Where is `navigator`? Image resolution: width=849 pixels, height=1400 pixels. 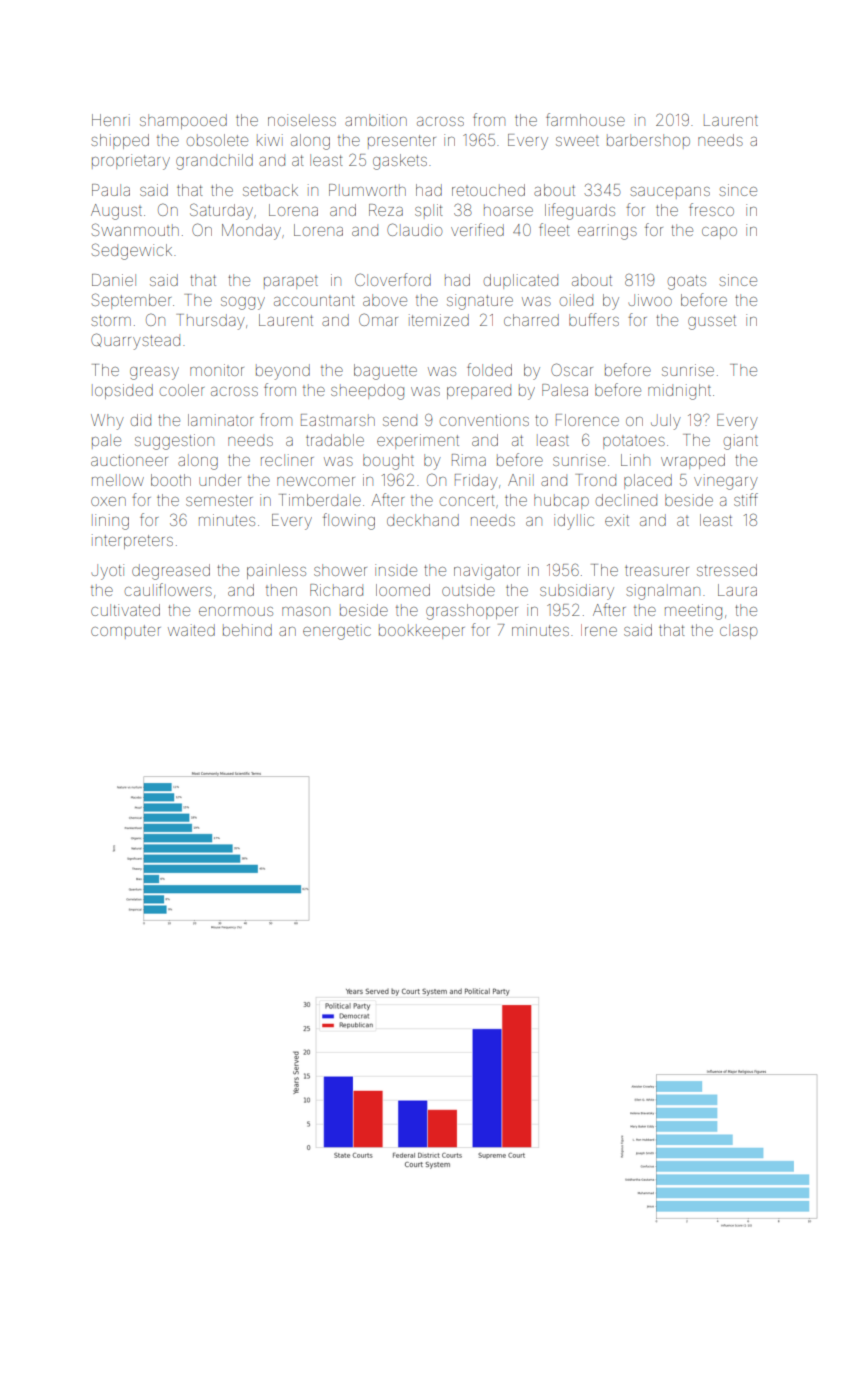
navigator is located at coordinates (487, 572).
